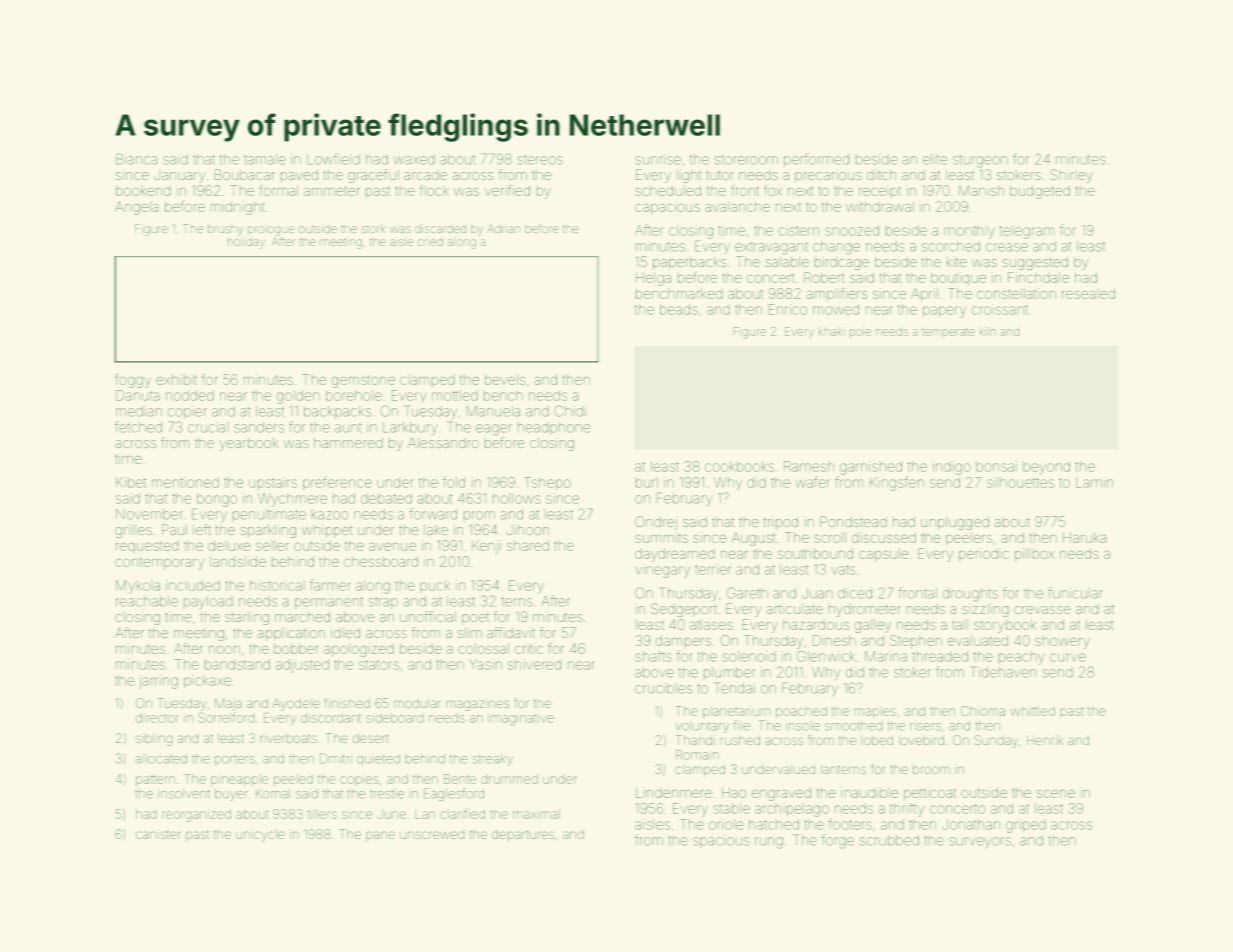 The height and width of the screenshot is (952, 1233). What do you see at coordinates (138, 427) in the screenshot?
I see `fetched` at bounding box center [138, 427].
